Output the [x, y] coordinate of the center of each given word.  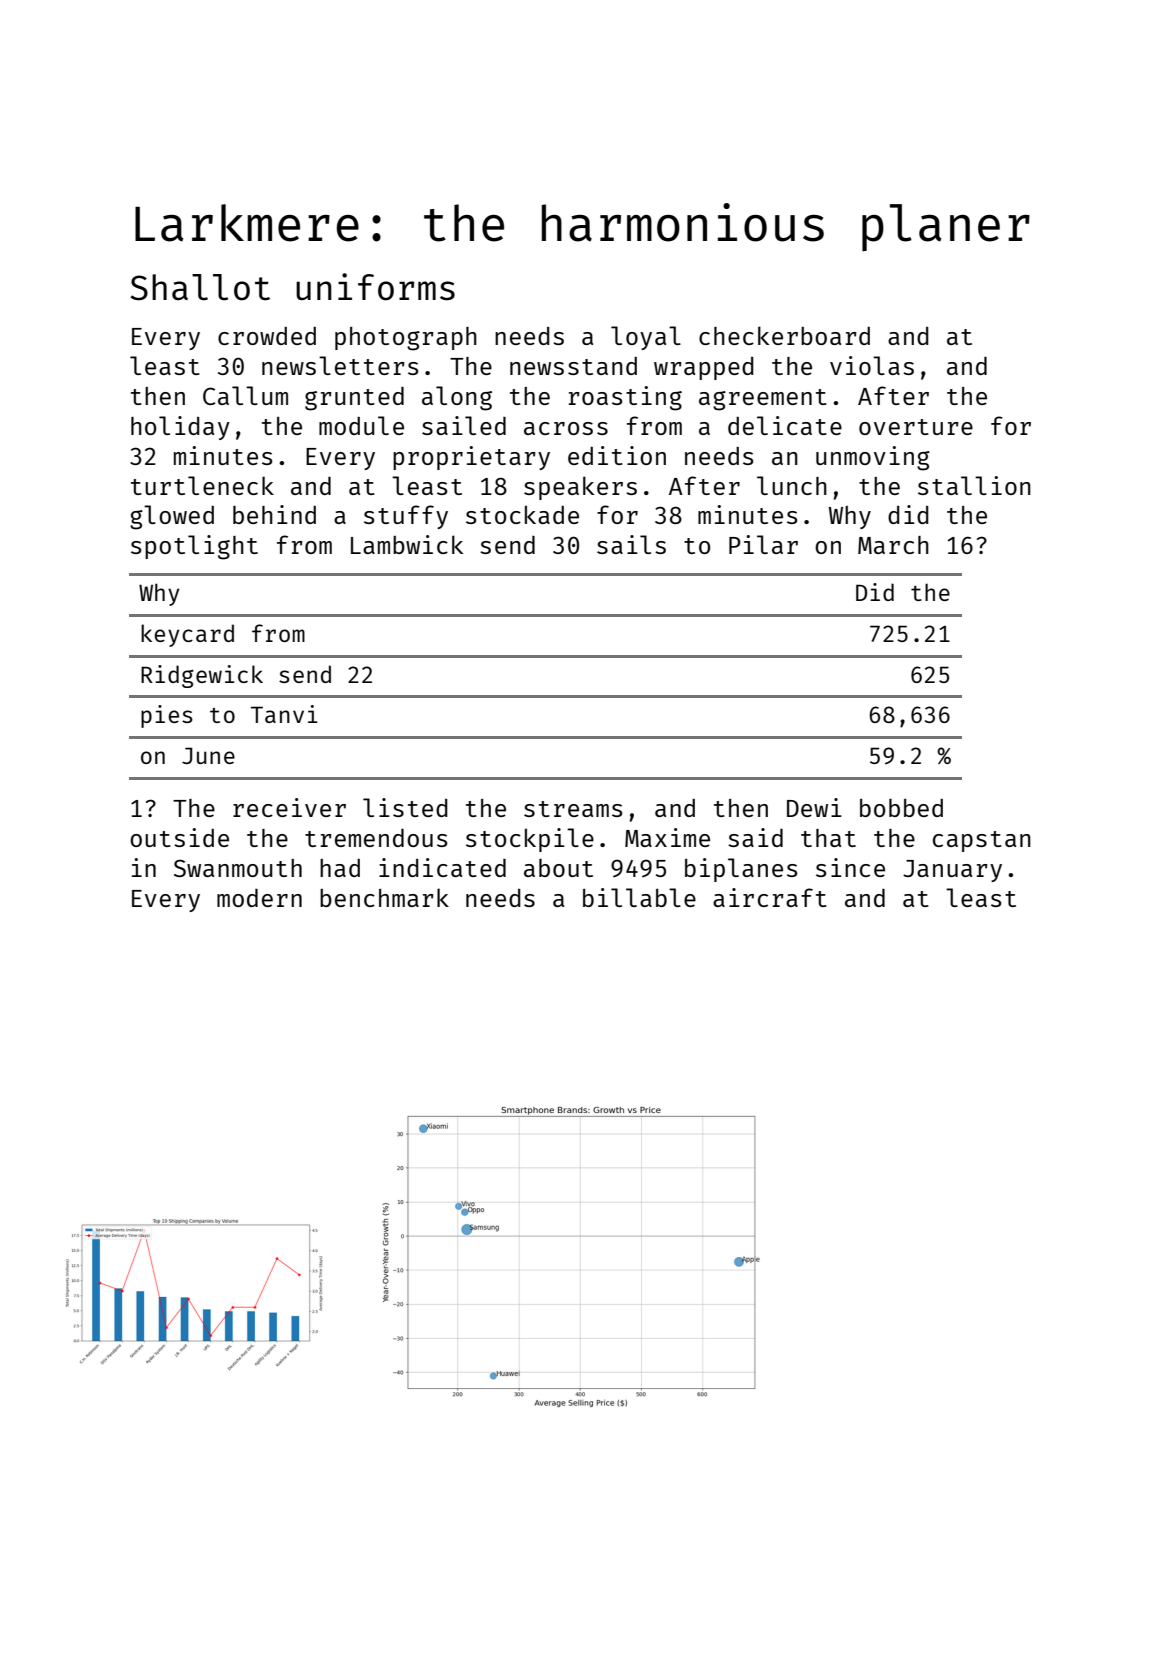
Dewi [814, 807]
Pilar [763, 544]
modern [259, 898]
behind [274, 514]
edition [617, 455]
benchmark [384, 897]
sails [631, 544]
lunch [792, 485]
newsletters [340, 365]
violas [872, 365]
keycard [187, 635]
